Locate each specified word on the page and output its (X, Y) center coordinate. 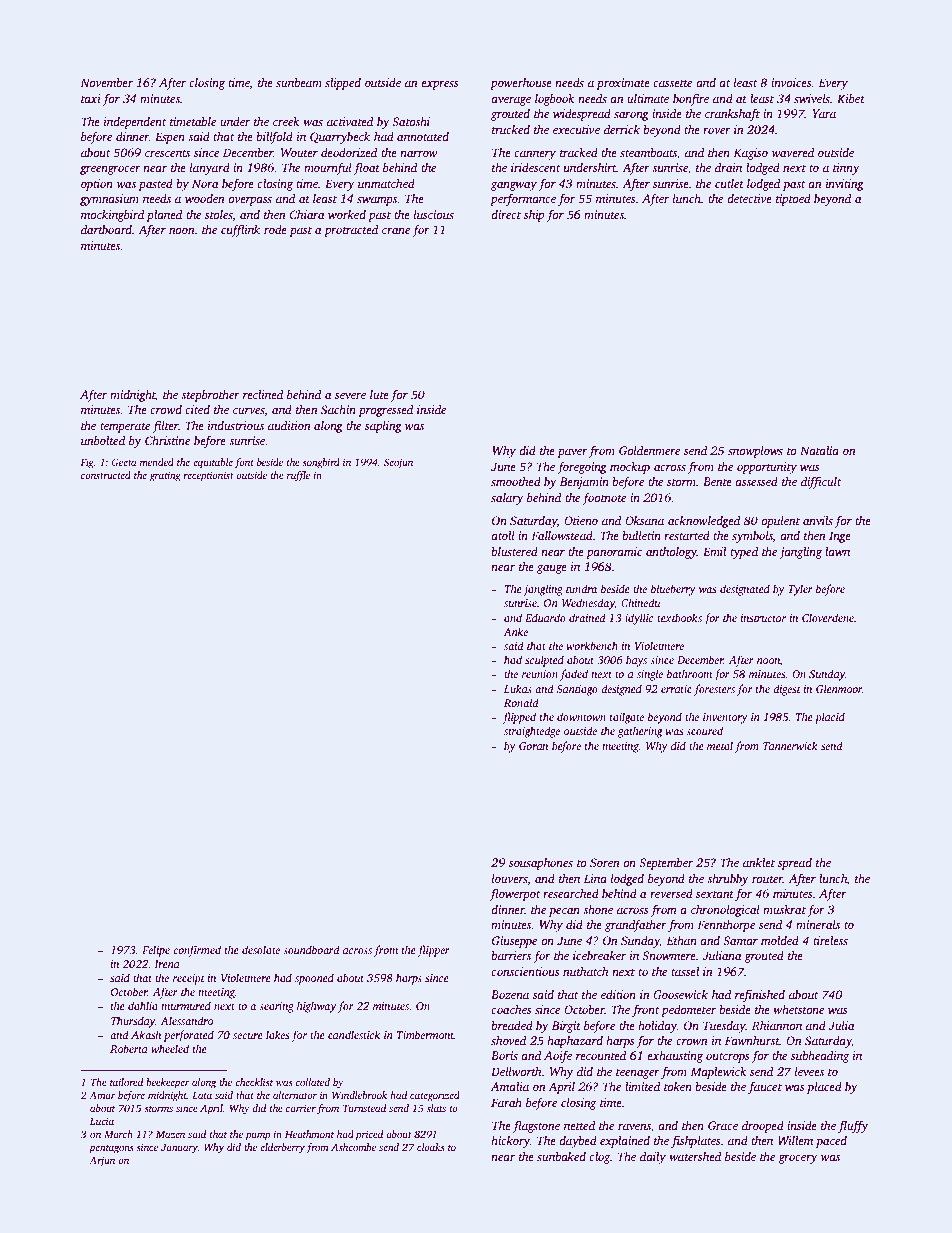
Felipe (156, 951)
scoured (704, 730)
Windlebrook (359, 1095)
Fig (87, 463)
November (106, 82)
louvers (510, 878)
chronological (725, 911)
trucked (511, 129)
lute (379, 394)
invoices (791, 82)
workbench (592, 645)
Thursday (133, 1022)
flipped (519, 718)
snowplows (755, 452)
